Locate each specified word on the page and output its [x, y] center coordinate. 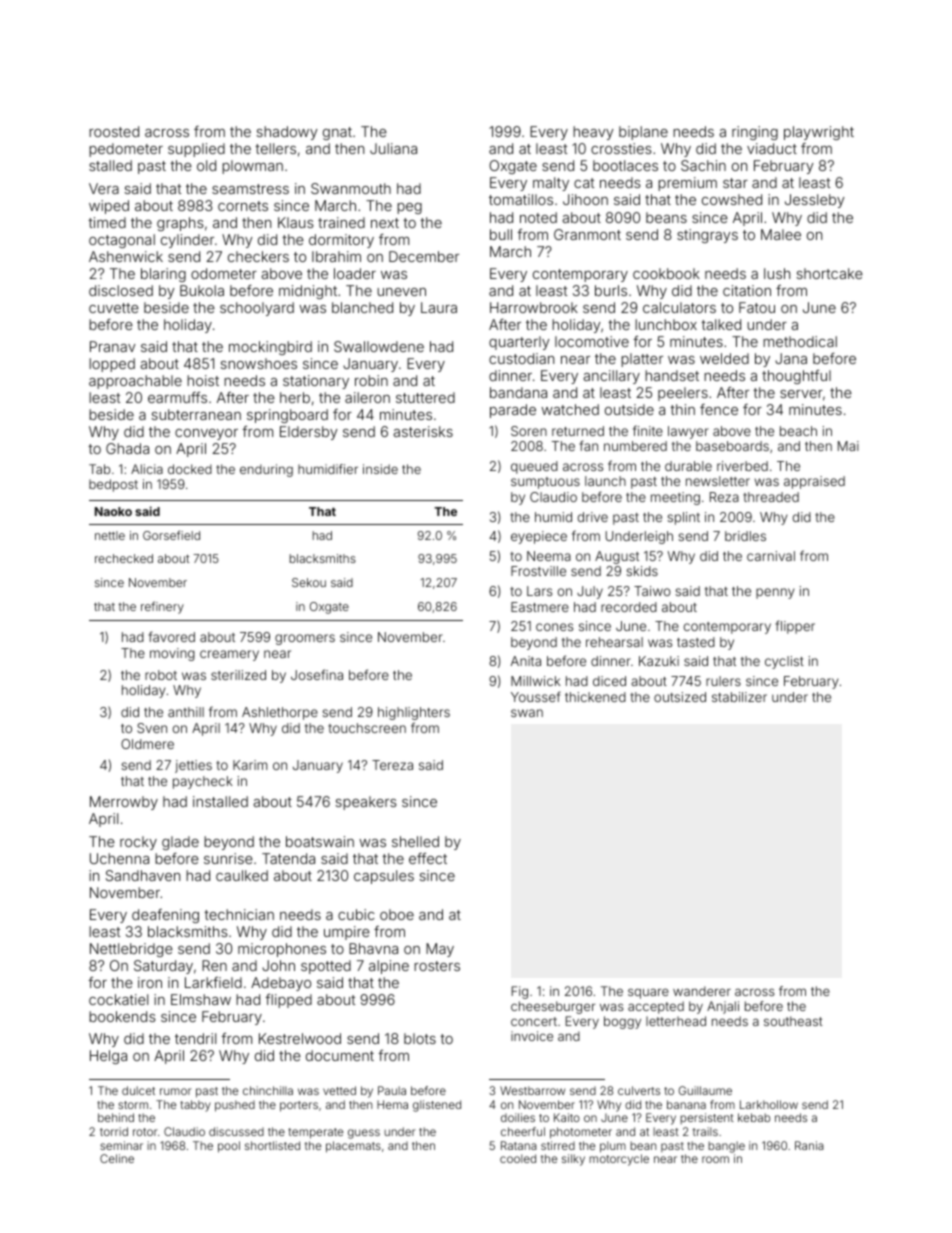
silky [573, 1160]
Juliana [393, 148]
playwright [819, 133]
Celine [117, 1158]
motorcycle [619, 1160]
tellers [275, 148]
